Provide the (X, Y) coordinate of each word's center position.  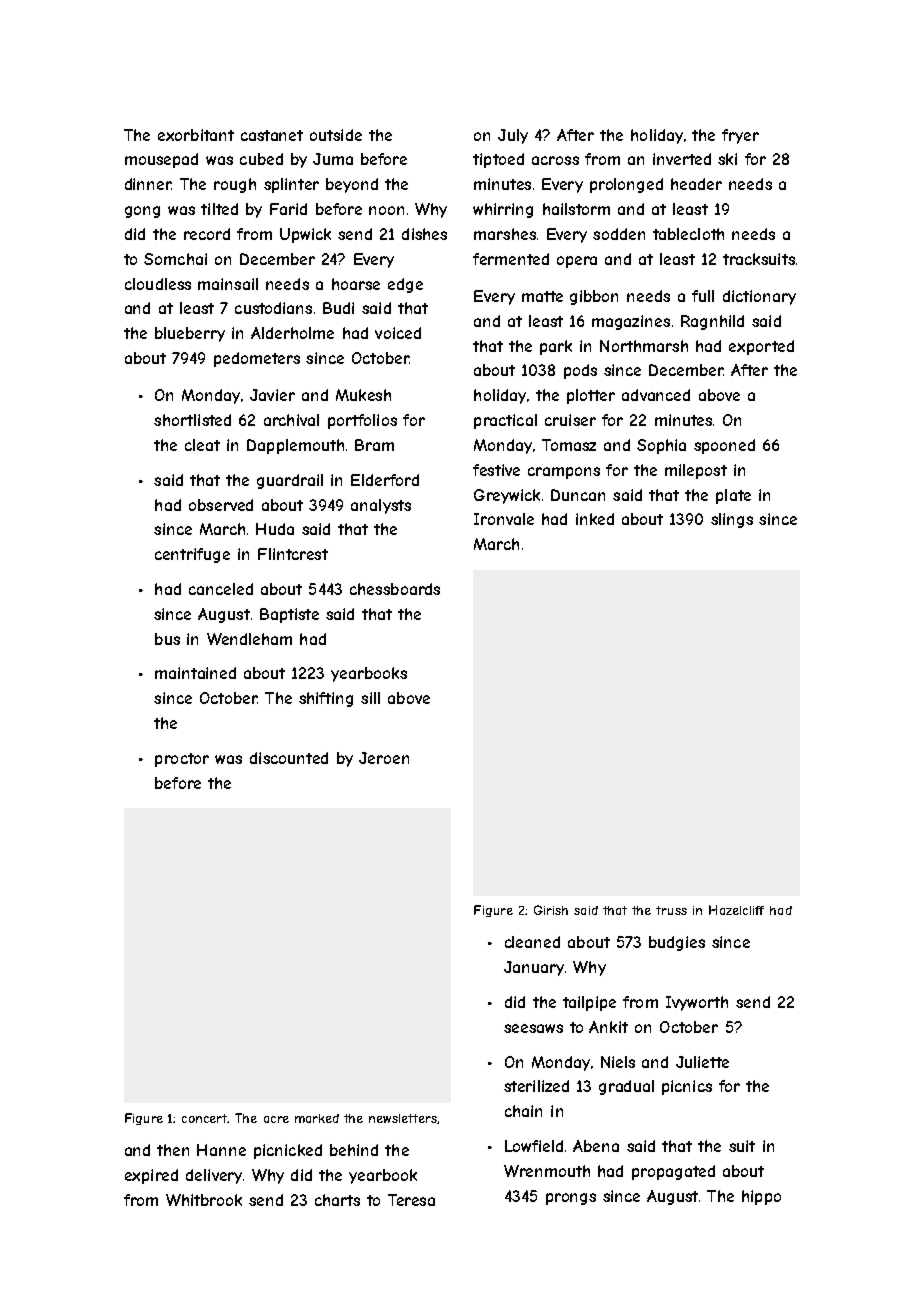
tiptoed (498, 160)
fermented (511, 259)
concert (205, 1118)
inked (595, 519)
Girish (551, 910)
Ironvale (504, 519)
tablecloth (688, 234)
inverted (682, 159)
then (173, 1150)
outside (336, 135)
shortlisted (192, 420)
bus (167, 639)
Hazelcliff (736, 910)
